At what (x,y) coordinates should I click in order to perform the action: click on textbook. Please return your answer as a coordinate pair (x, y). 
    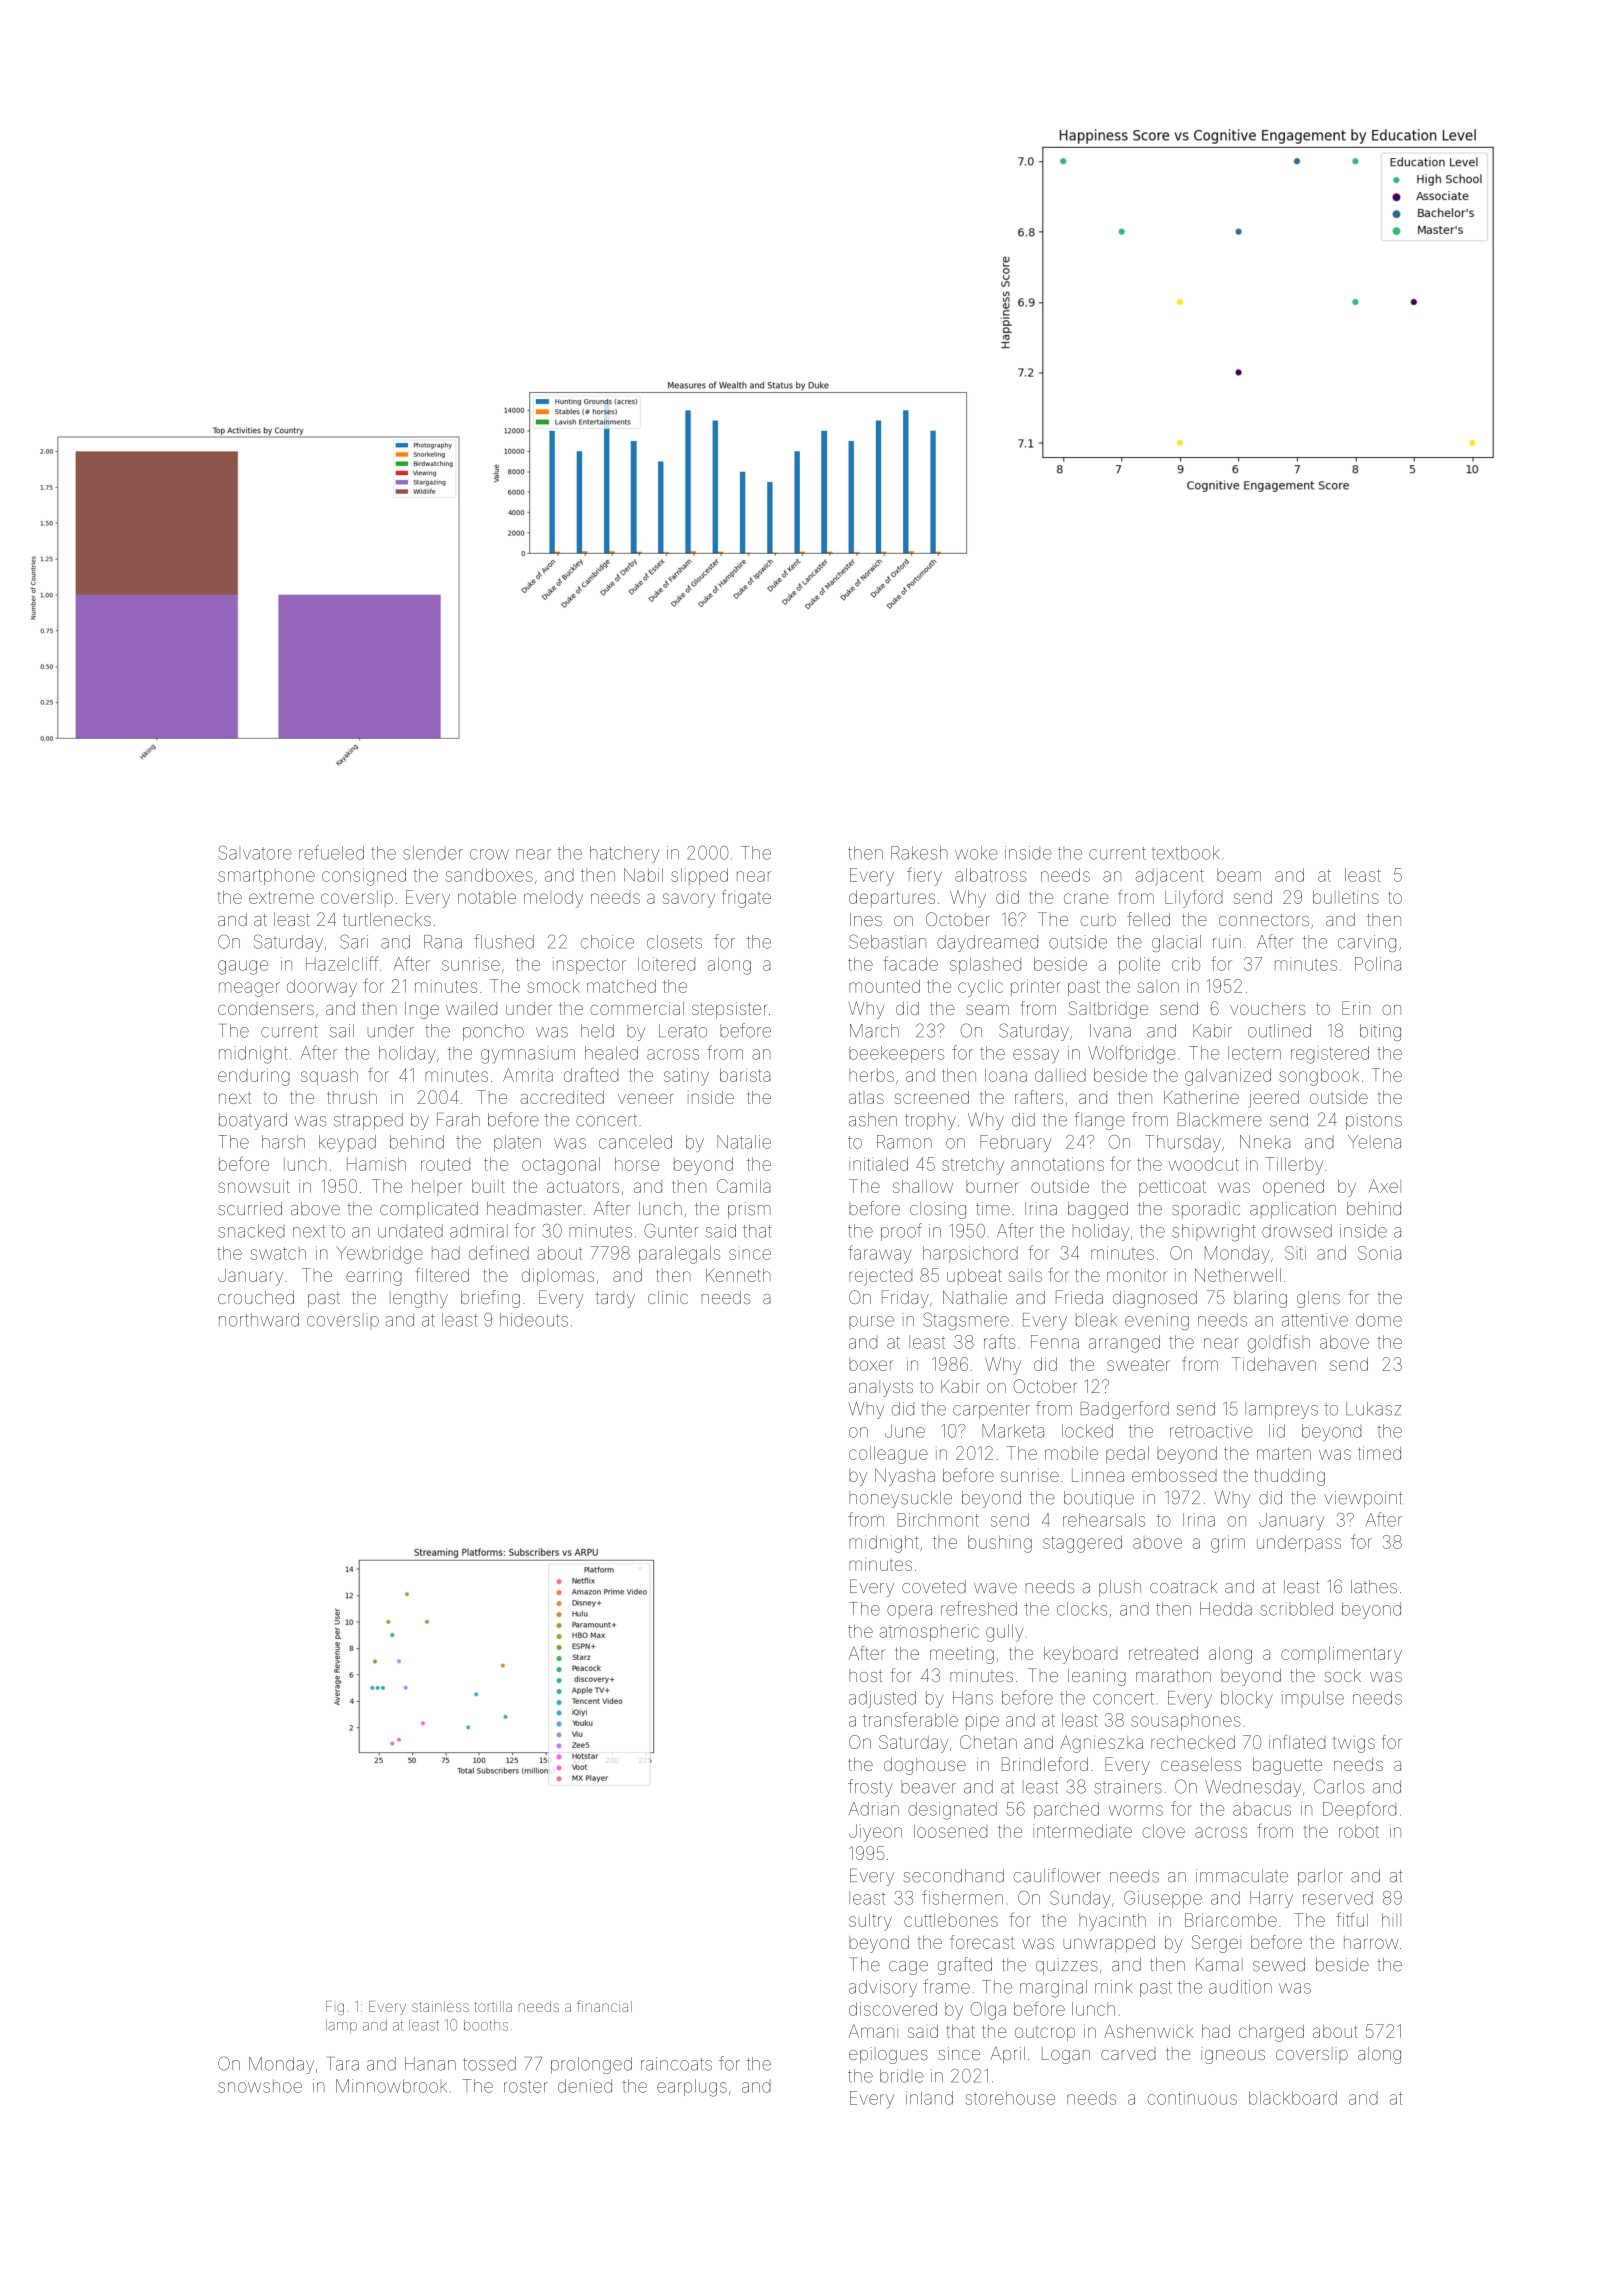
    Looking at the image, I should click on (1185, 853).
